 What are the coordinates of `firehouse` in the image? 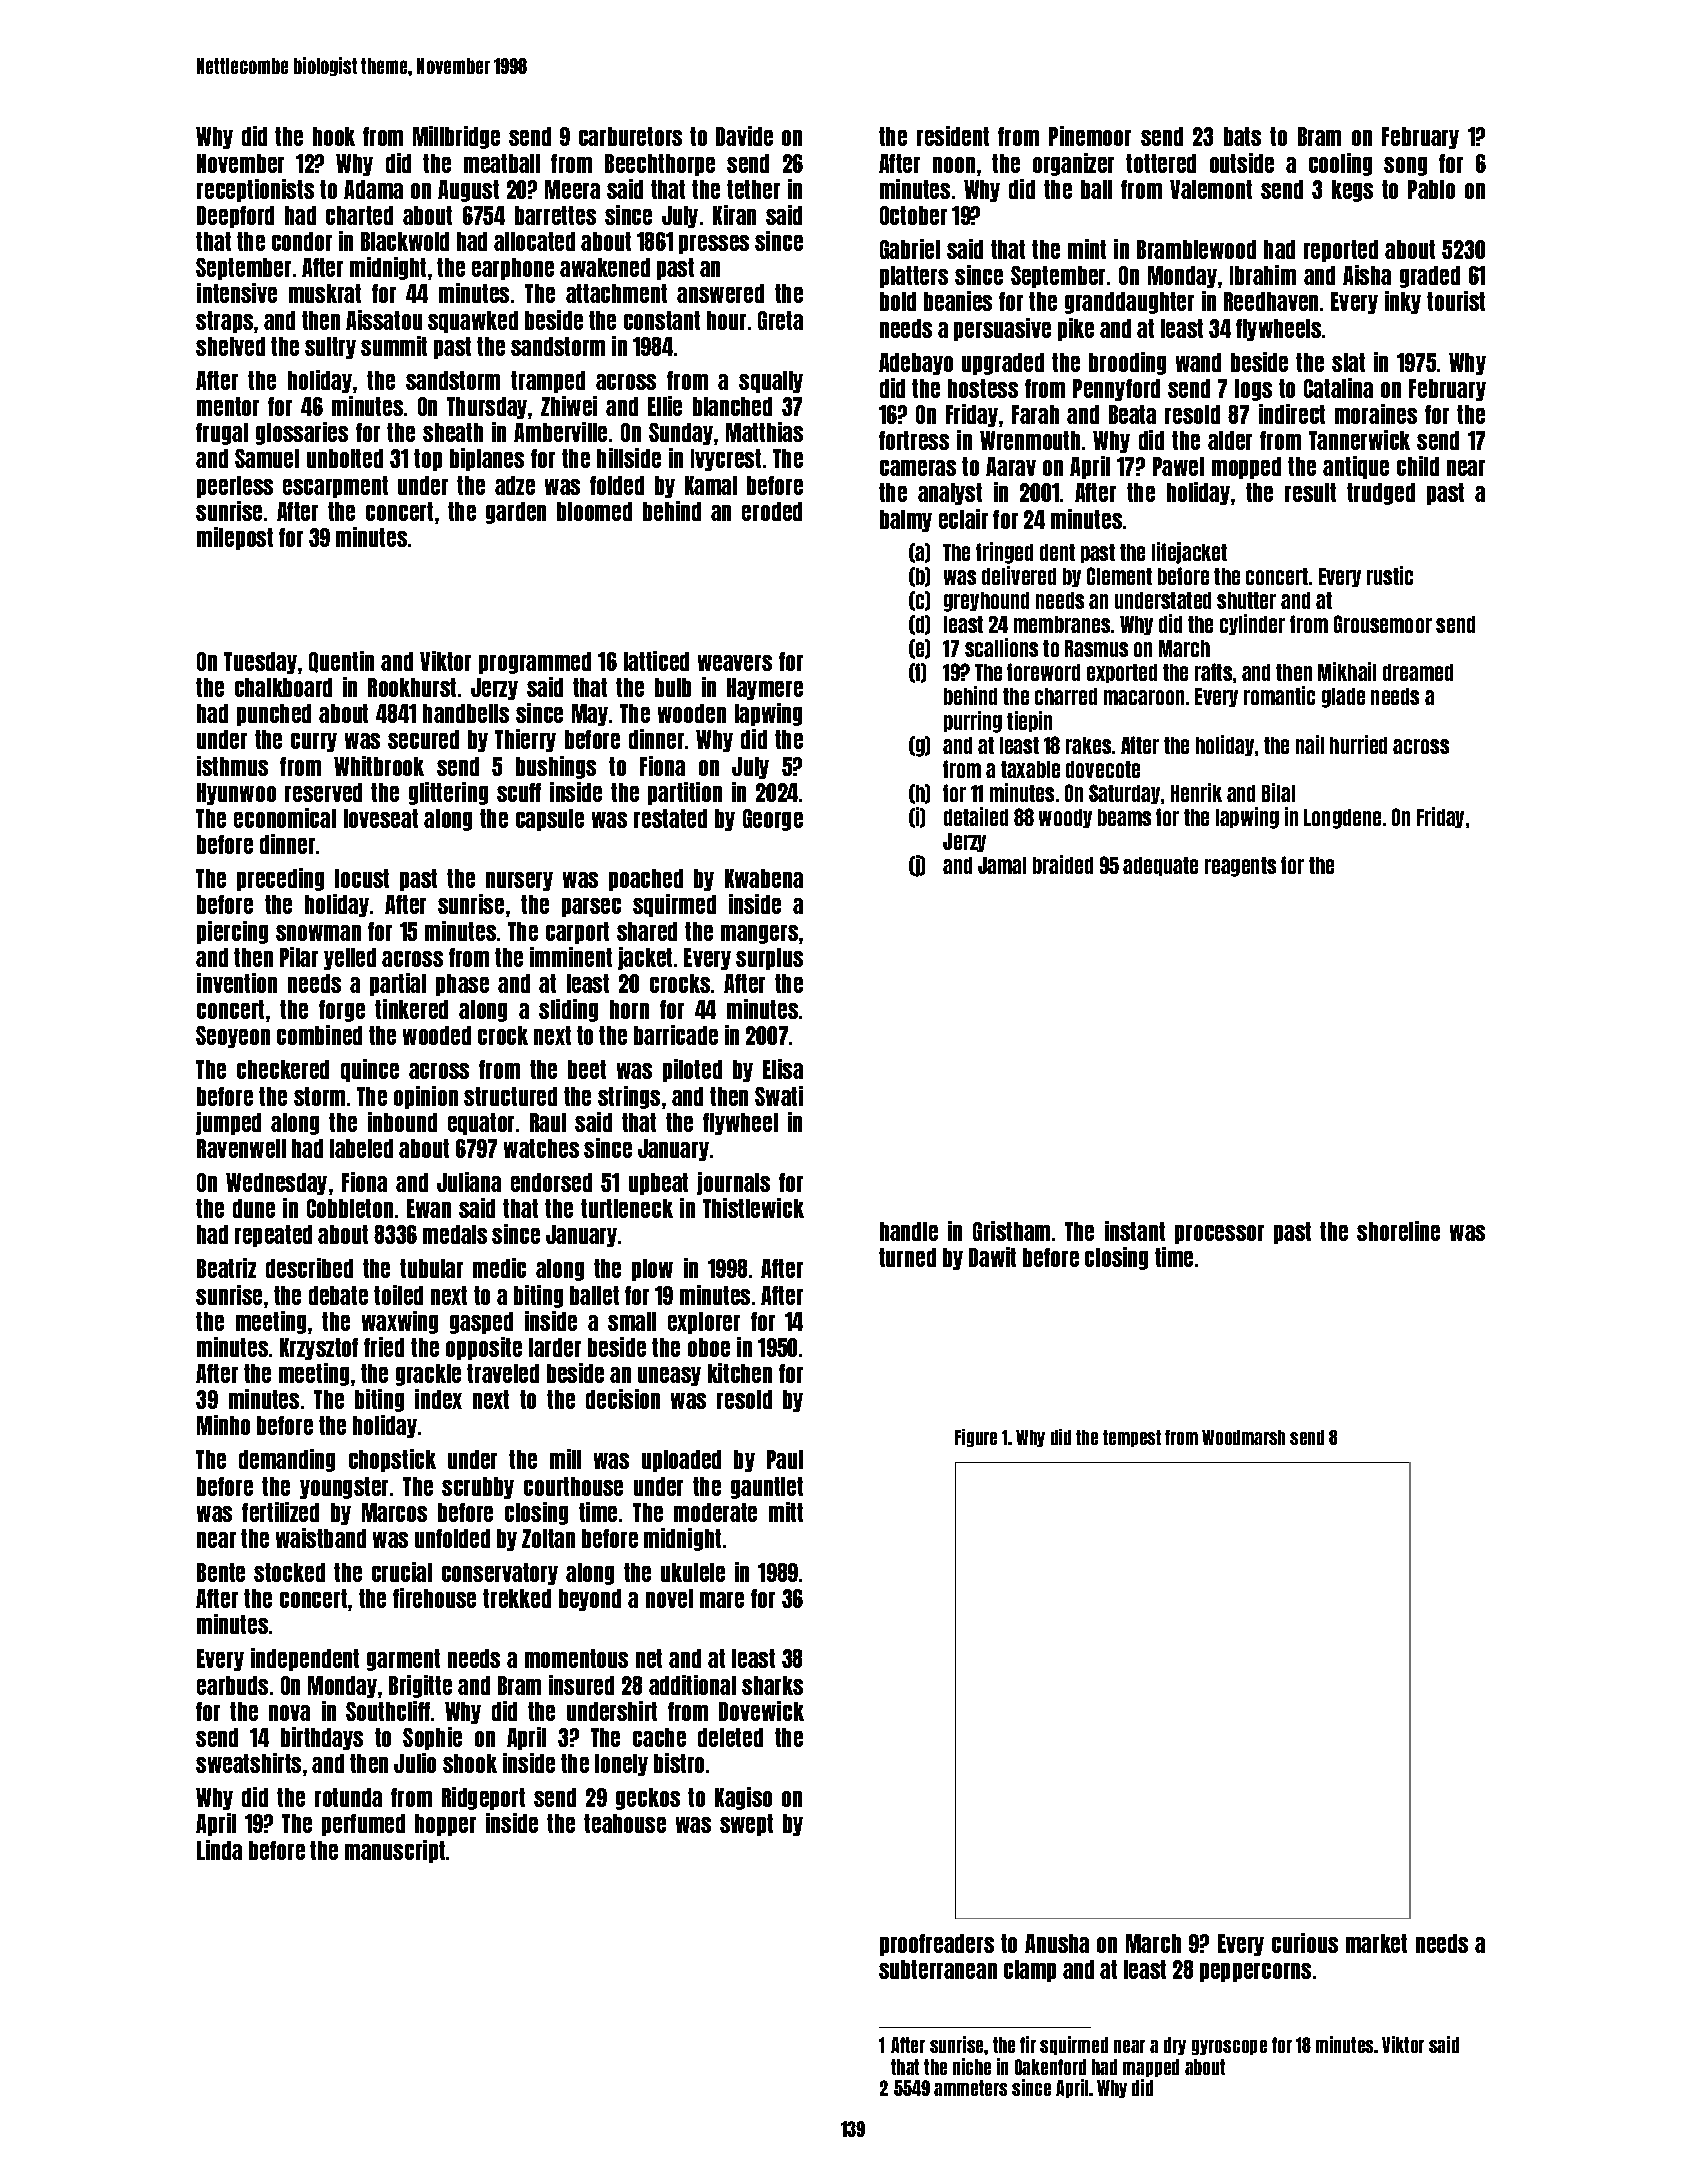 It's located at (434, 1598).
